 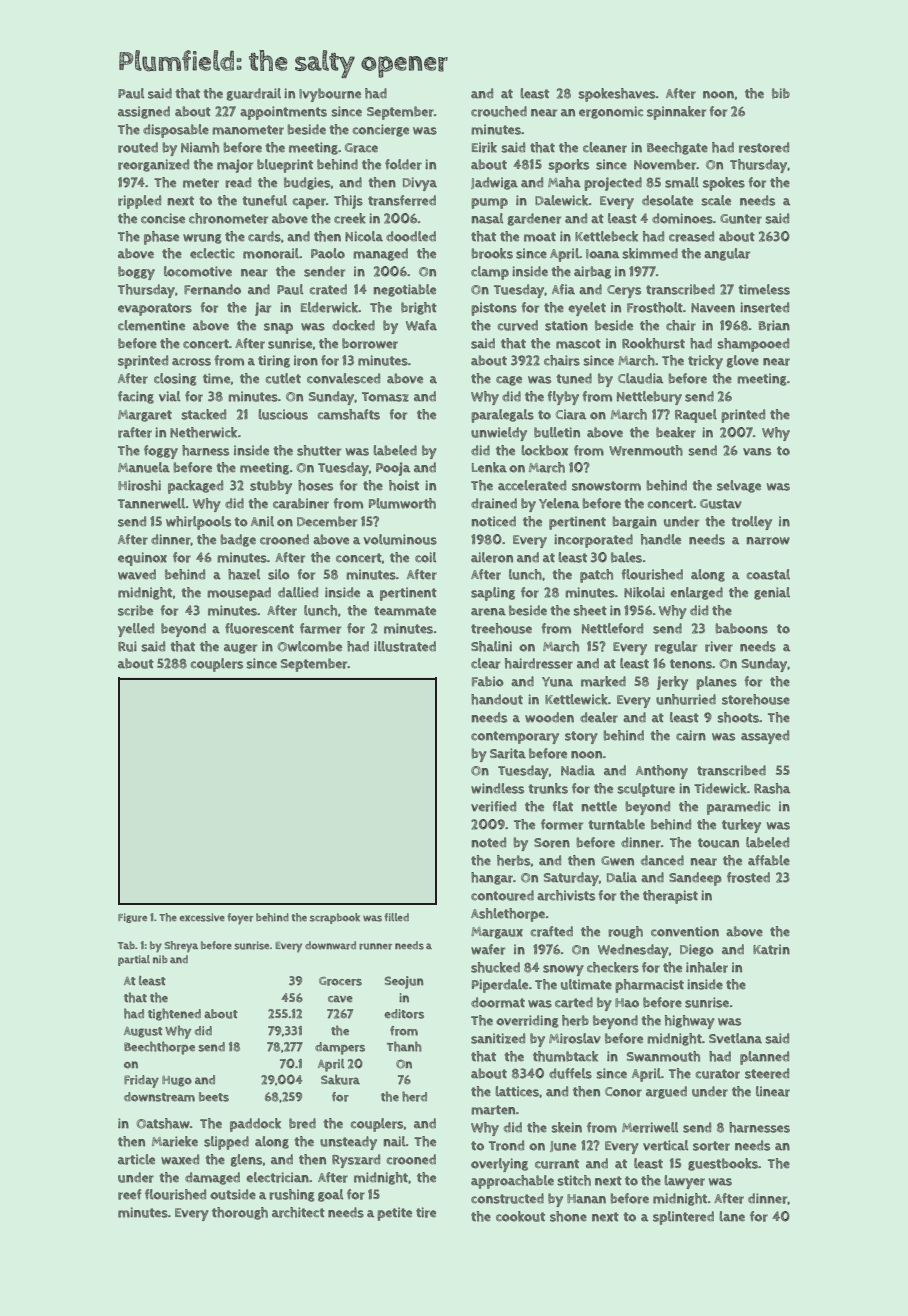 What do you see at coordinates (414, 1096) in the page?
I see `herd` at bounding box center [414, 1096].
